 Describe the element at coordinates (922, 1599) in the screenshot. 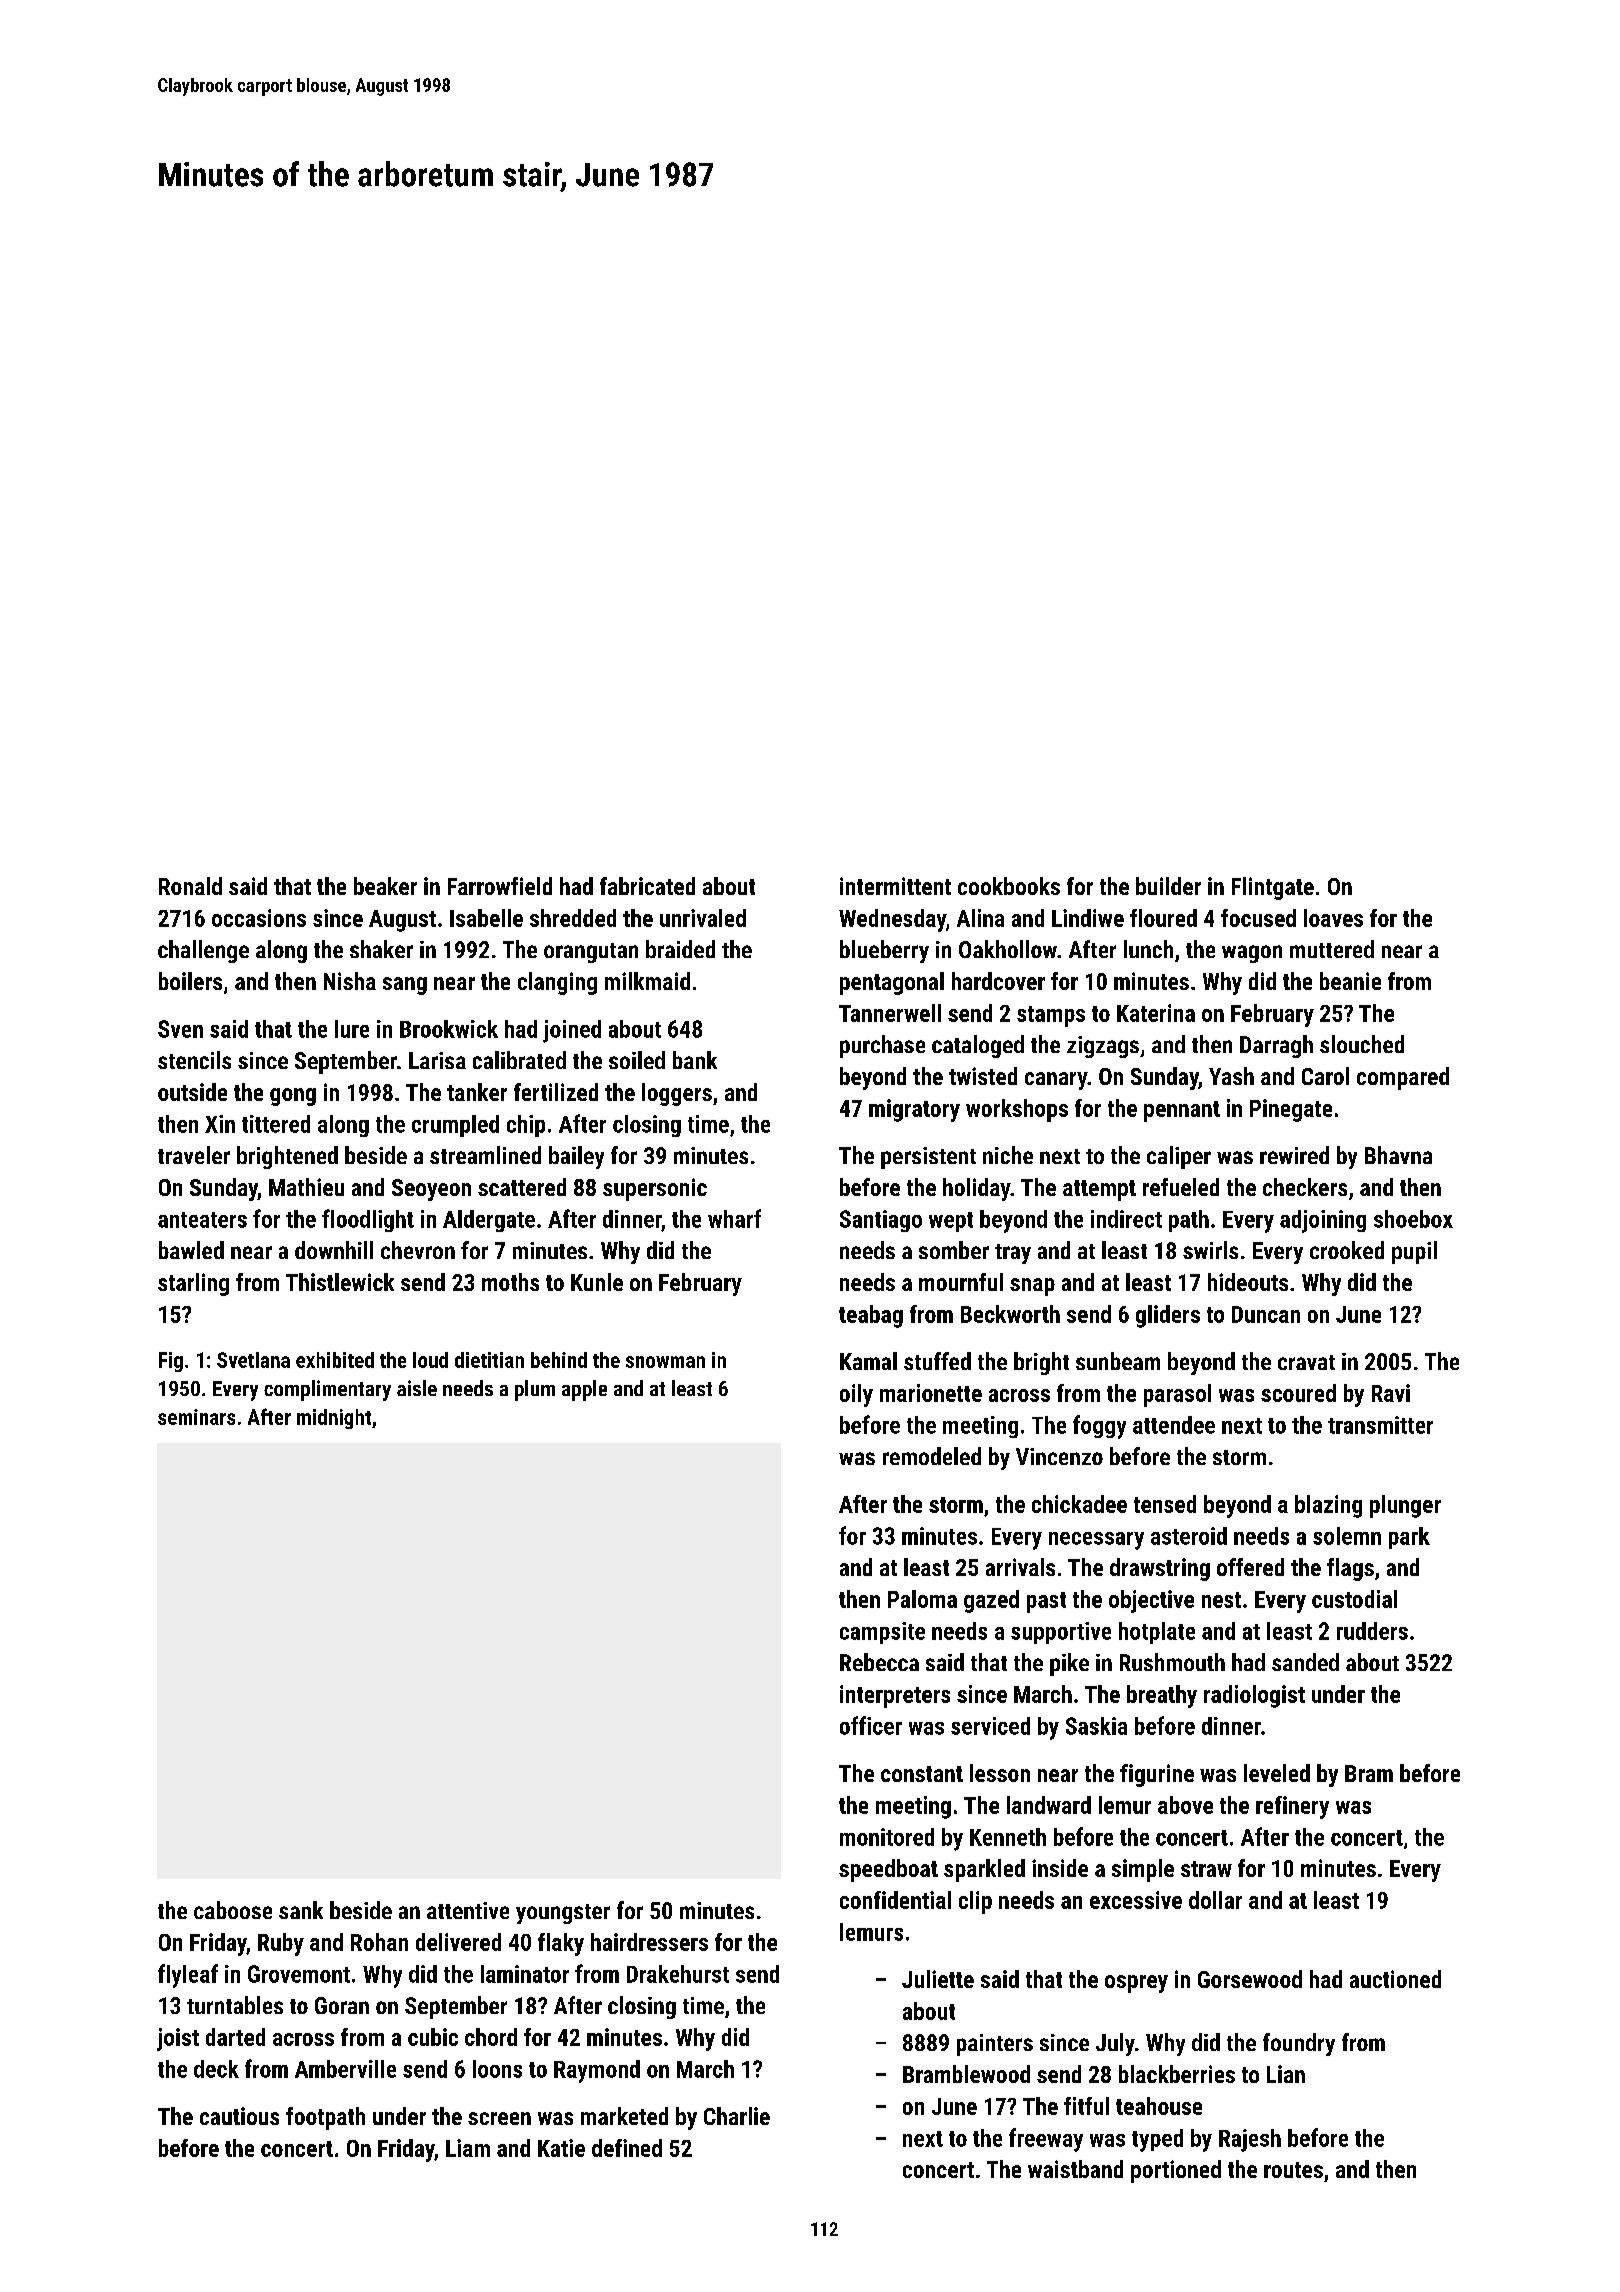

I see `Paloma` at that location.
